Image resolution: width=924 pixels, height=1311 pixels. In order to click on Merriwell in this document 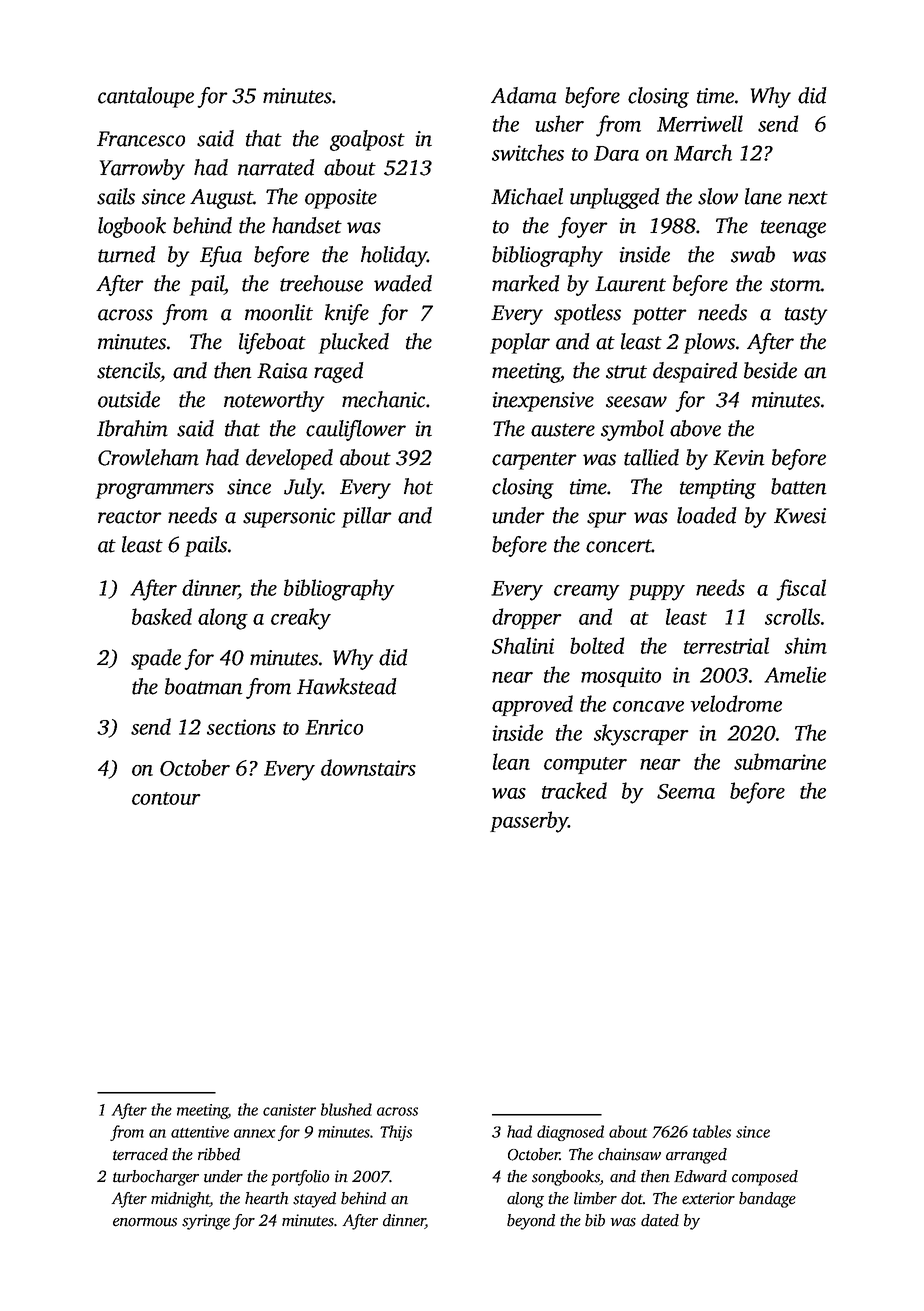, I will do `click(700, 123)`.
